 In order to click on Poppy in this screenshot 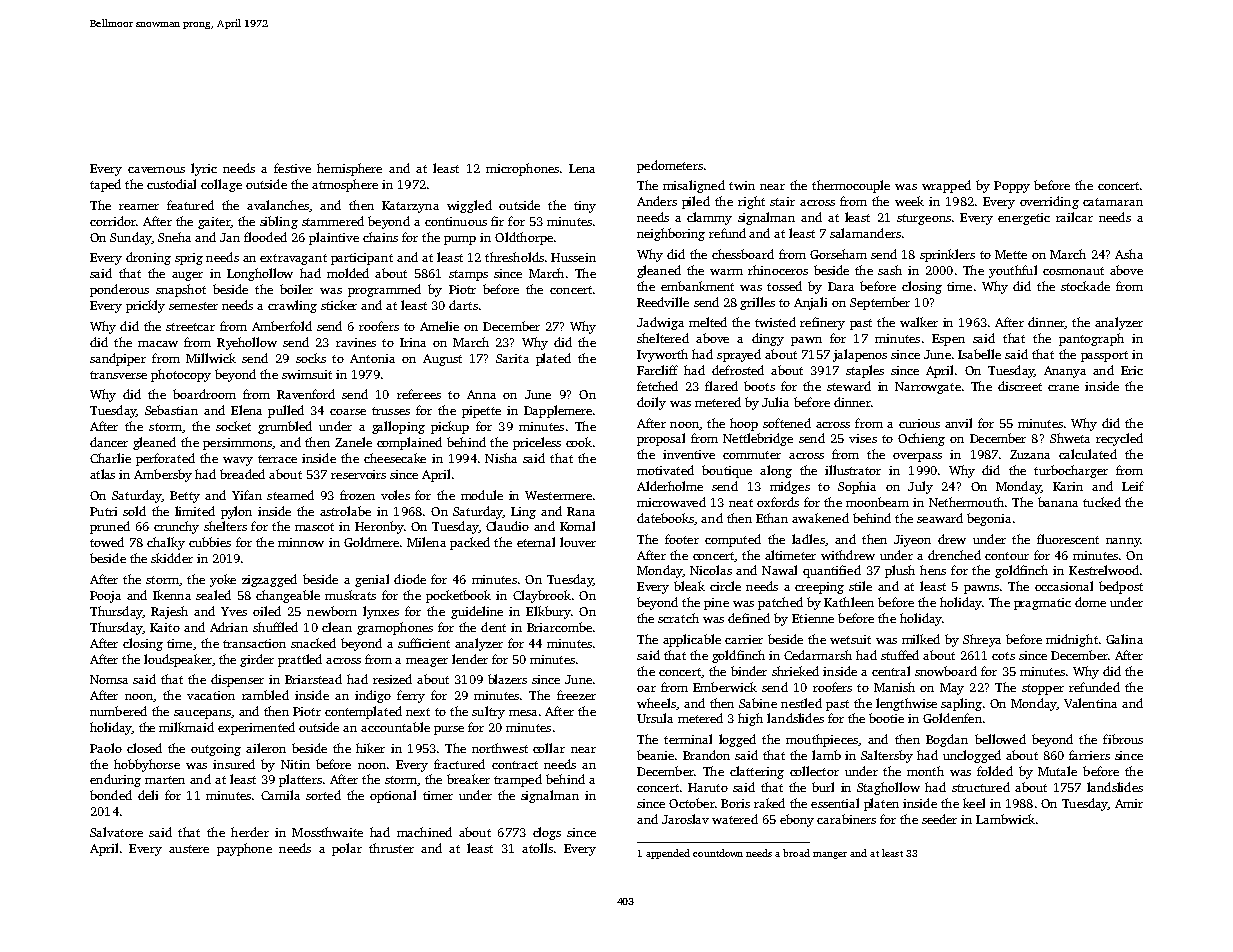, I will do `click(1012, 187)`.
